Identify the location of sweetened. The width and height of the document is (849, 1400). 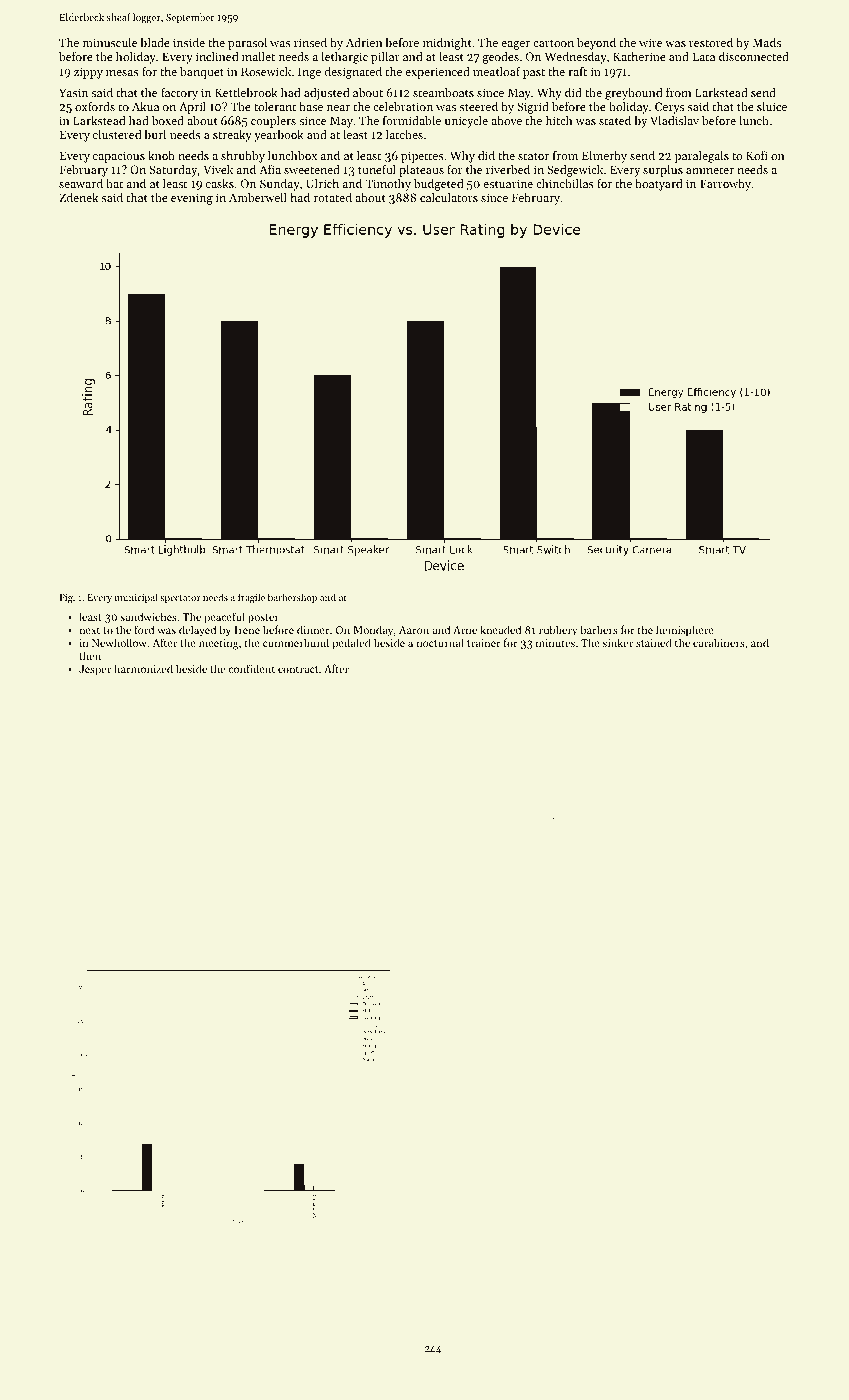
(312, 169).
